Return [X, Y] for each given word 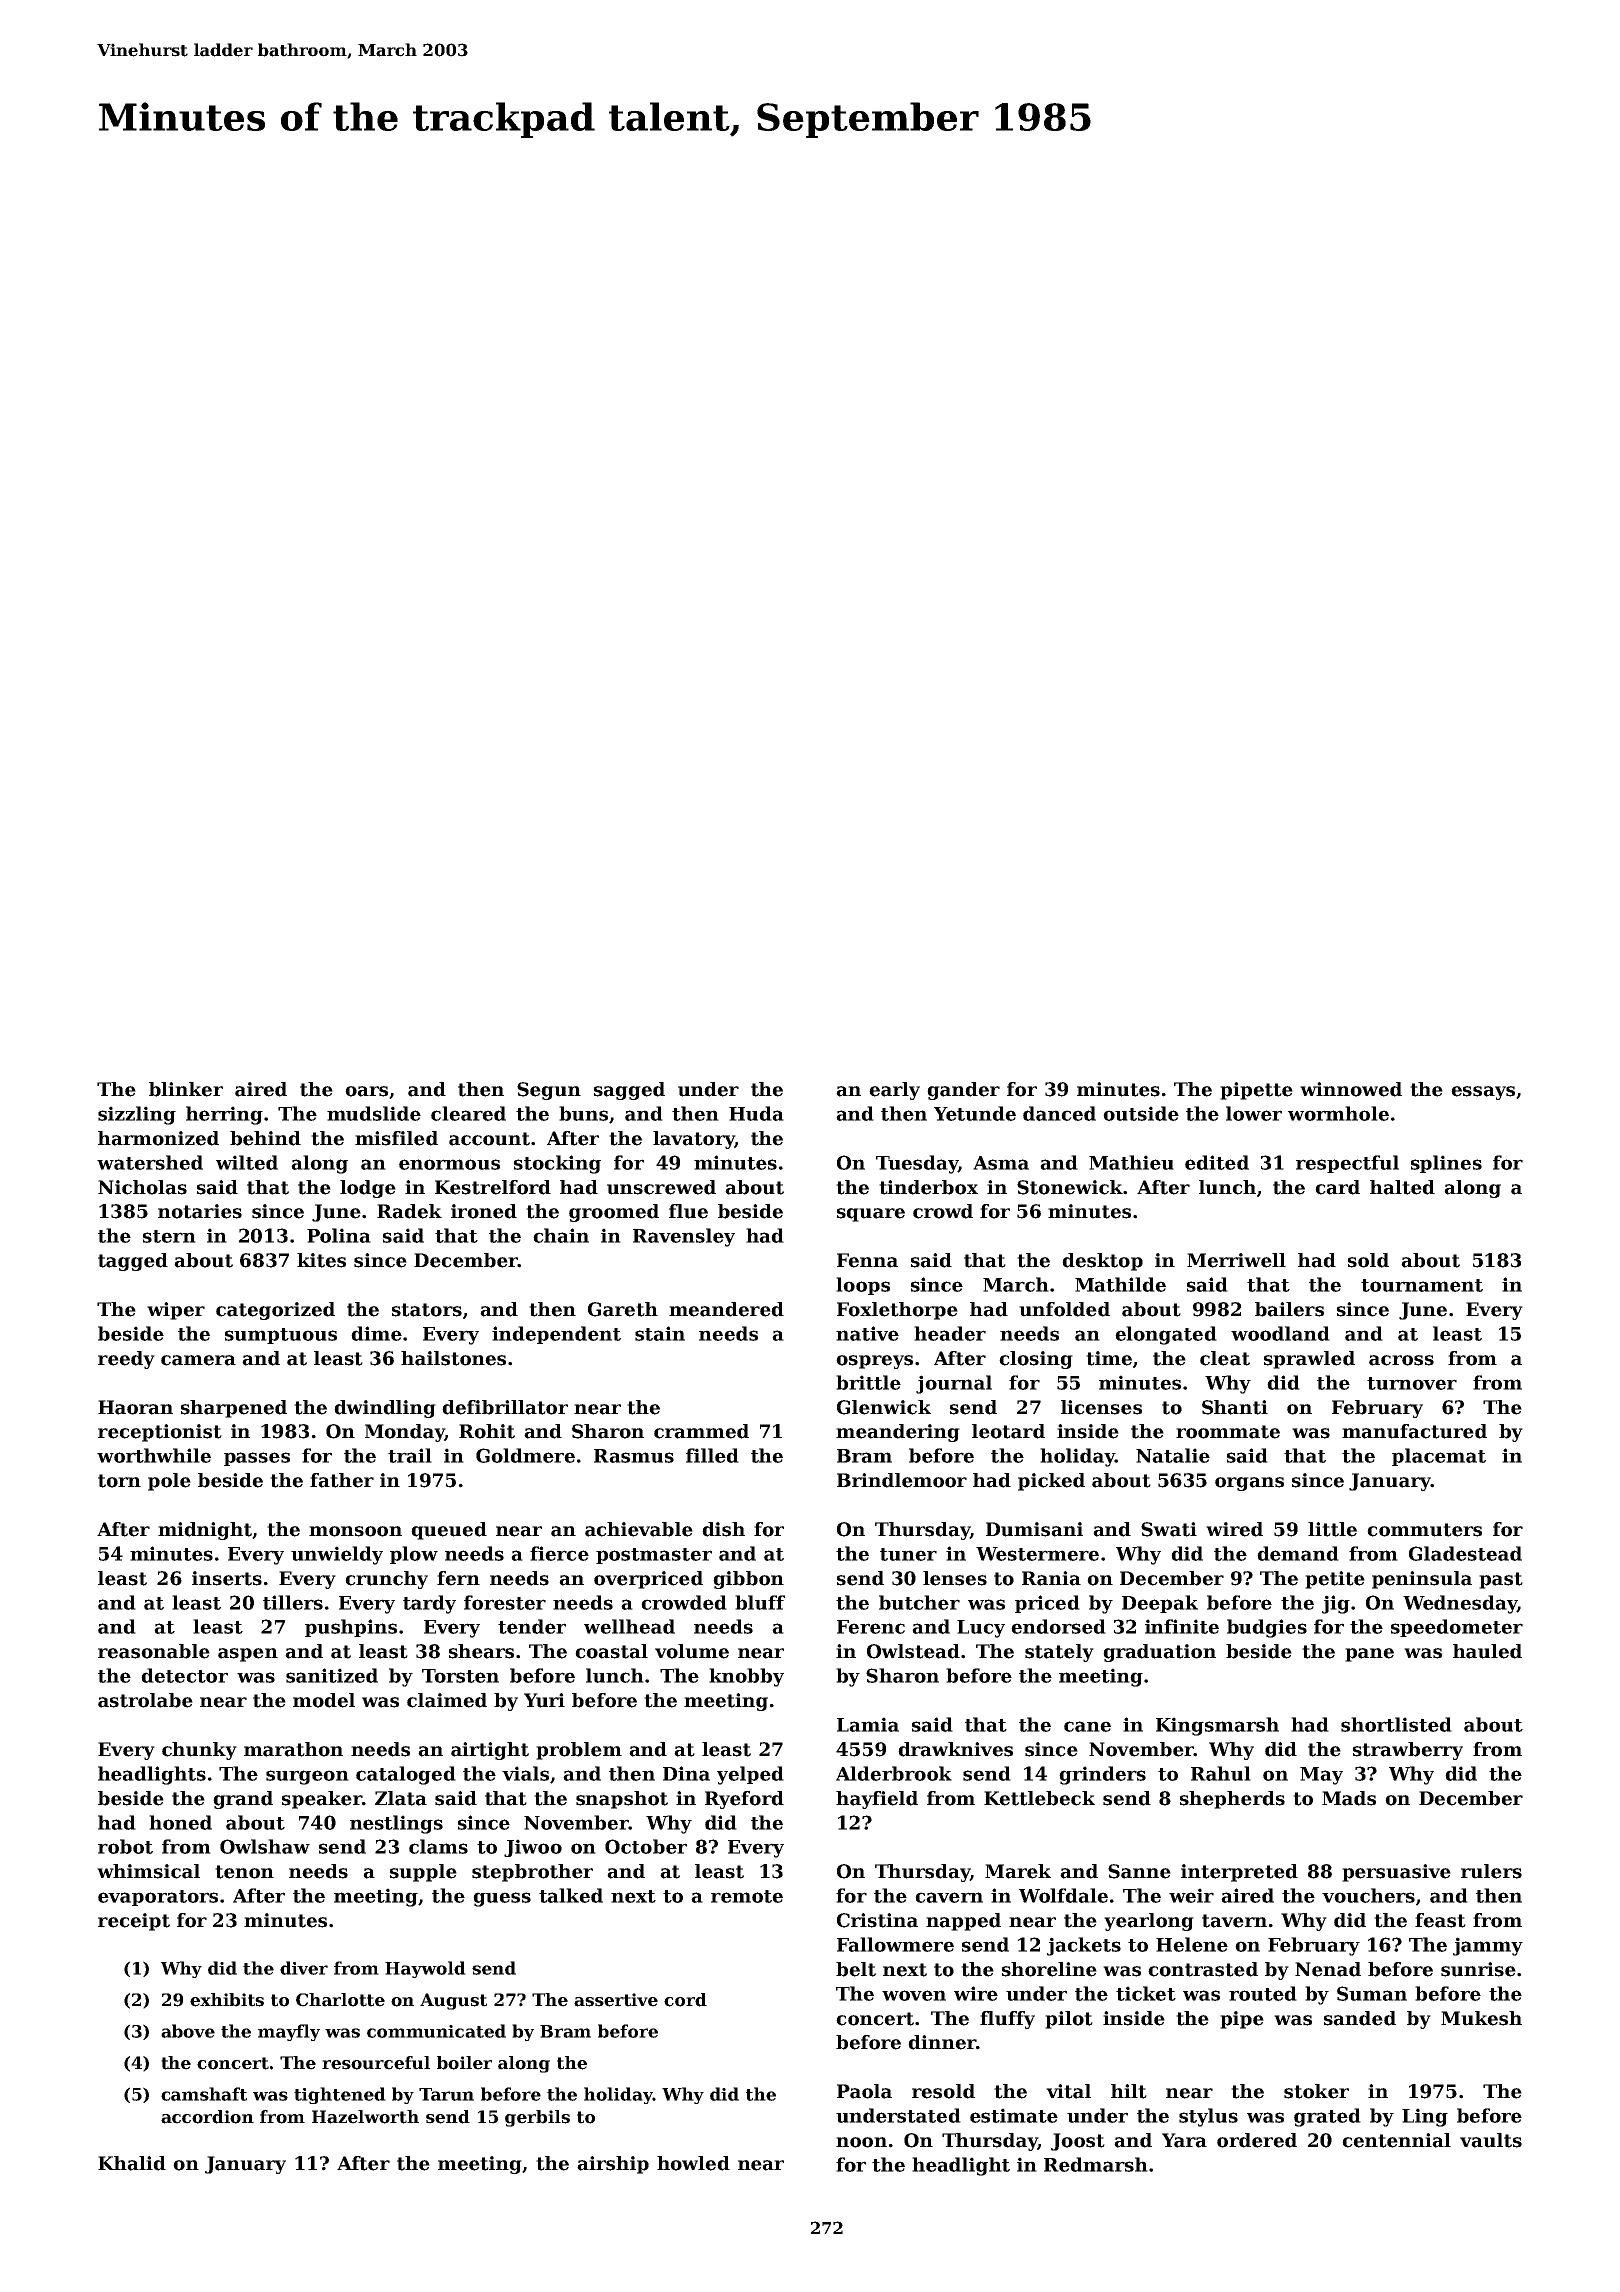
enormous [449, 1164]
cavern [949, 1897]
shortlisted [1396, 1724]
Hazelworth [365, 2117]
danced [1059, 1113]
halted [1402, 1187]
